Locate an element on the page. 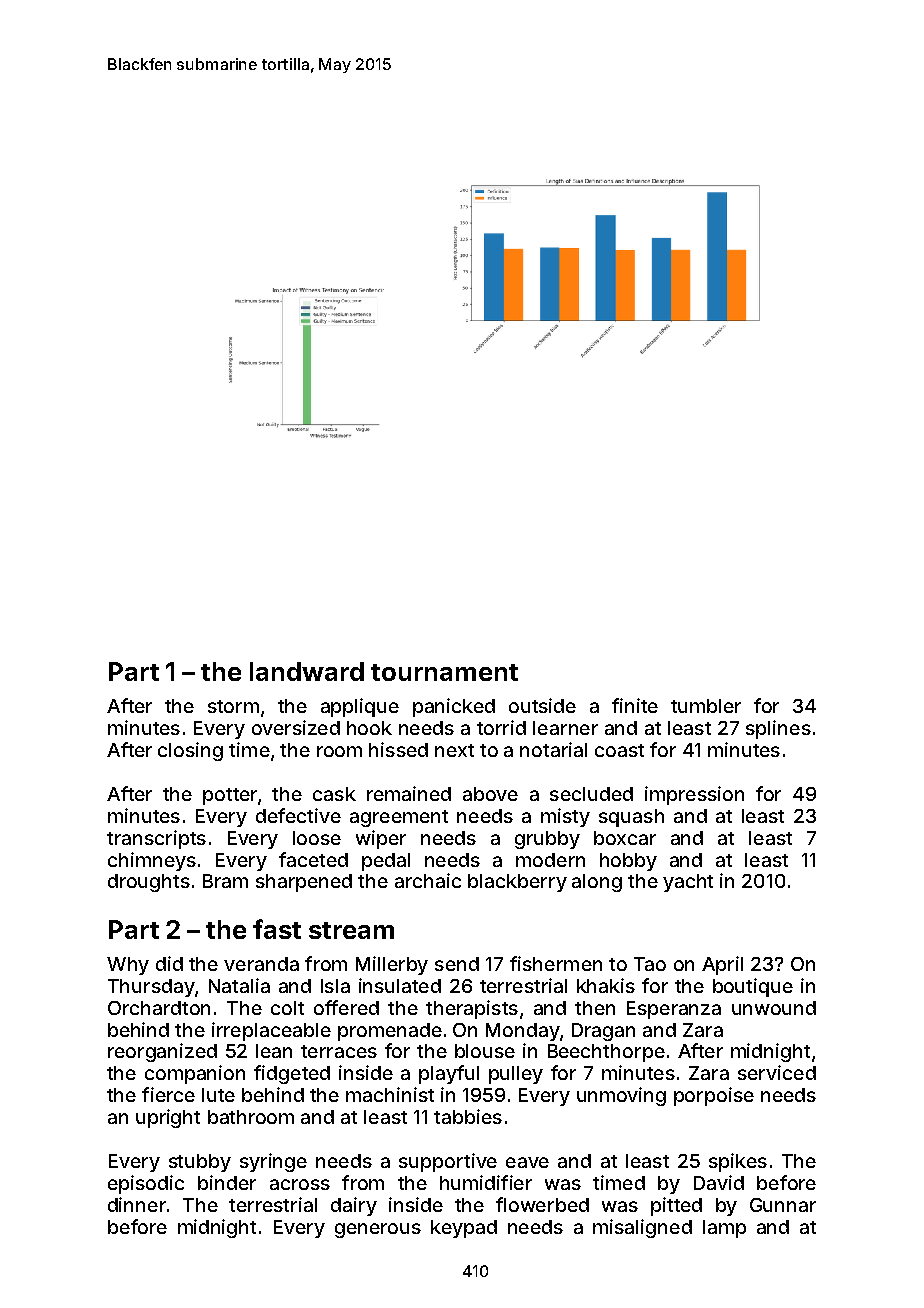  machinist is located at coordinates (390, 1094).
